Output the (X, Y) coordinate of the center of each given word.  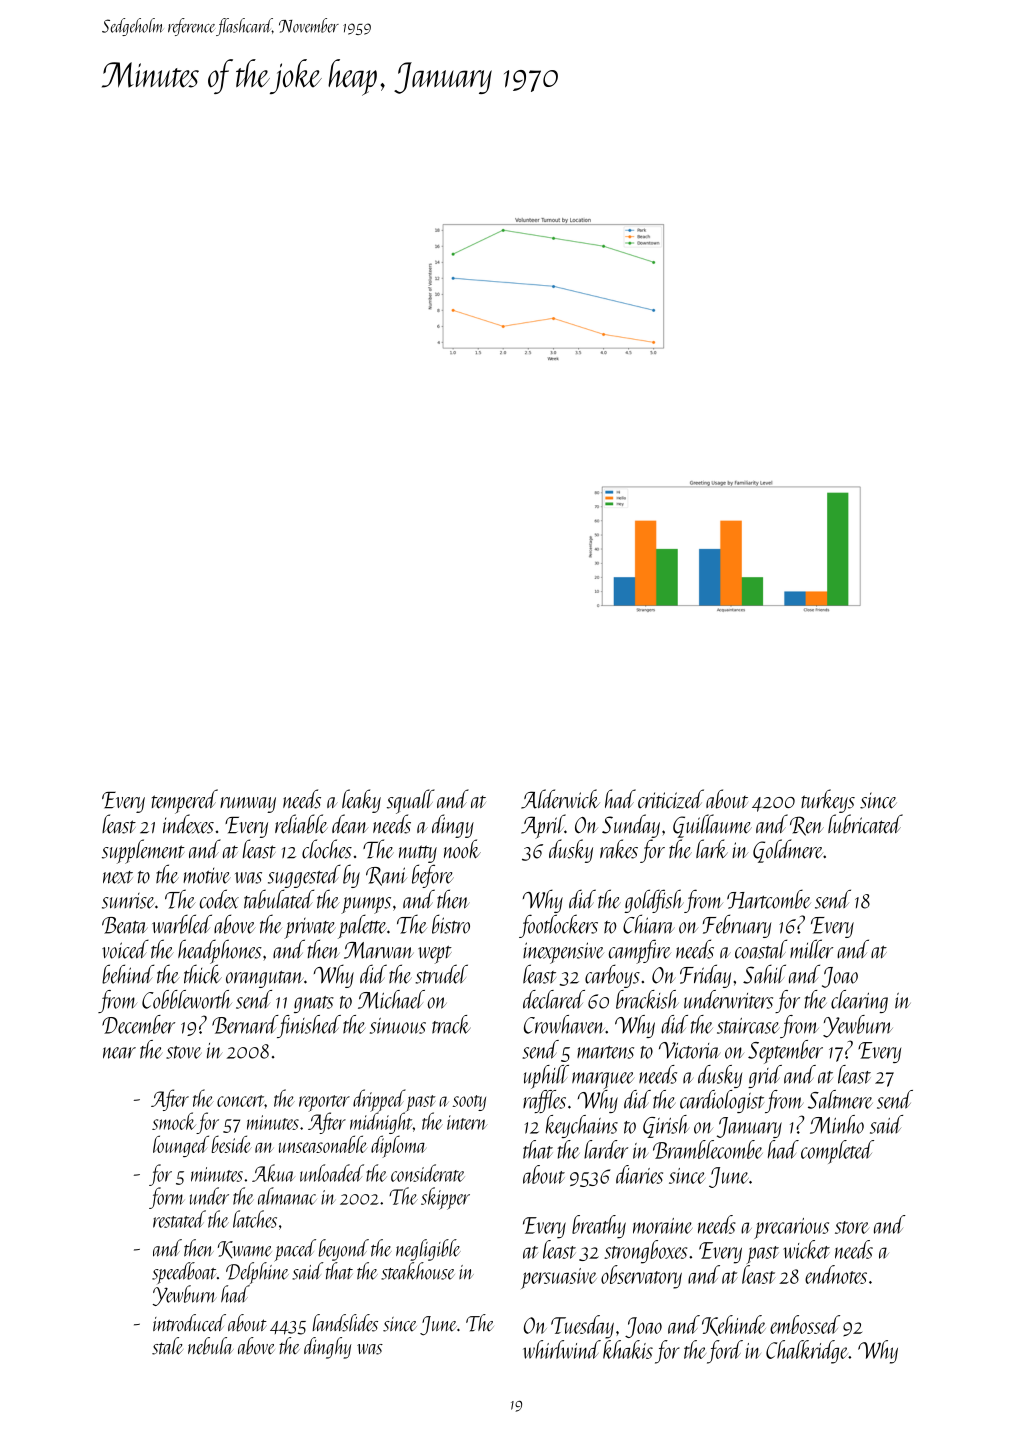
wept (435, 955)
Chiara (649, 924)
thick (203, 974)
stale (167, 1346)
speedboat (184, 1273)
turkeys (828, 801)
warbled (182, 924)
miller (811, 949)
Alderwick (560, 799)
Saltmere (840, 1099)
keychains (581, 1126)
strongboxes (645, 1252)
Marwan (379, 950)
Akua (273, 1173)
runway (248, 805)
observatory (641, 1277)
